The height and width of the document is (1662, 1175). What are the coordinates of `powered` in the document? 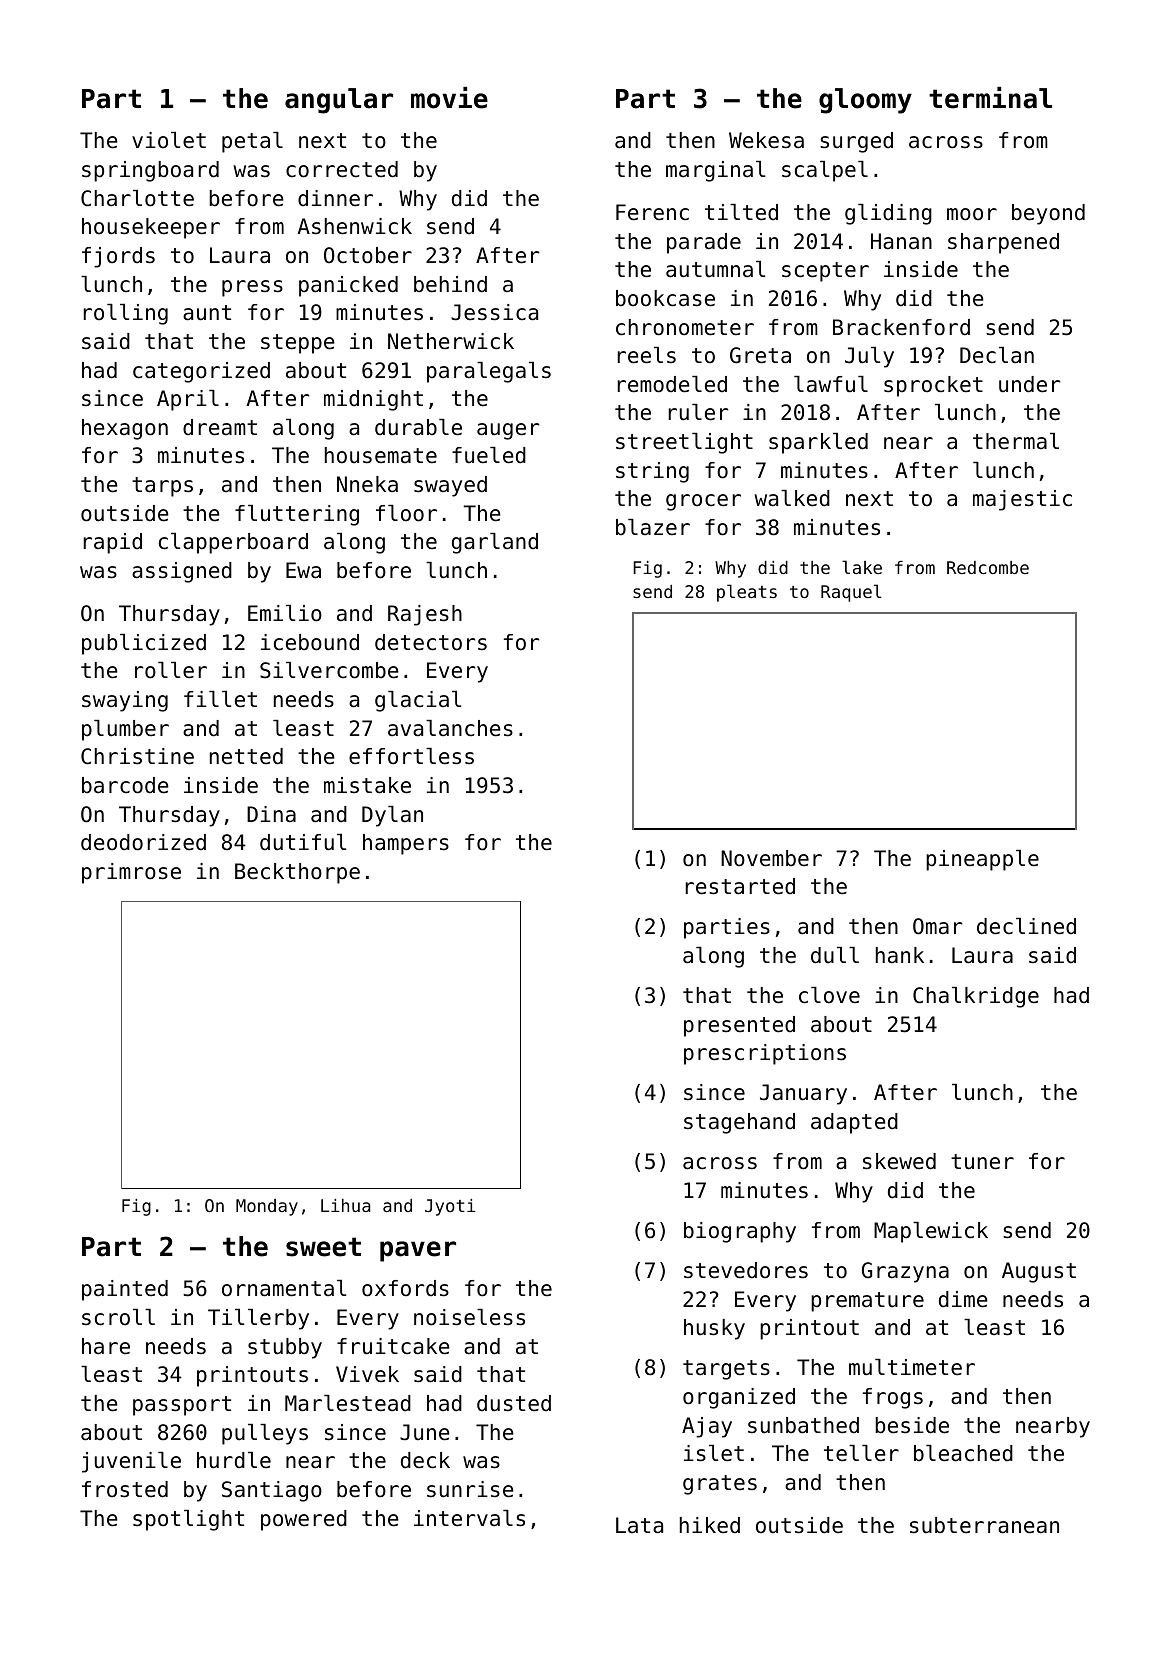 It's located at (304, 1520).
